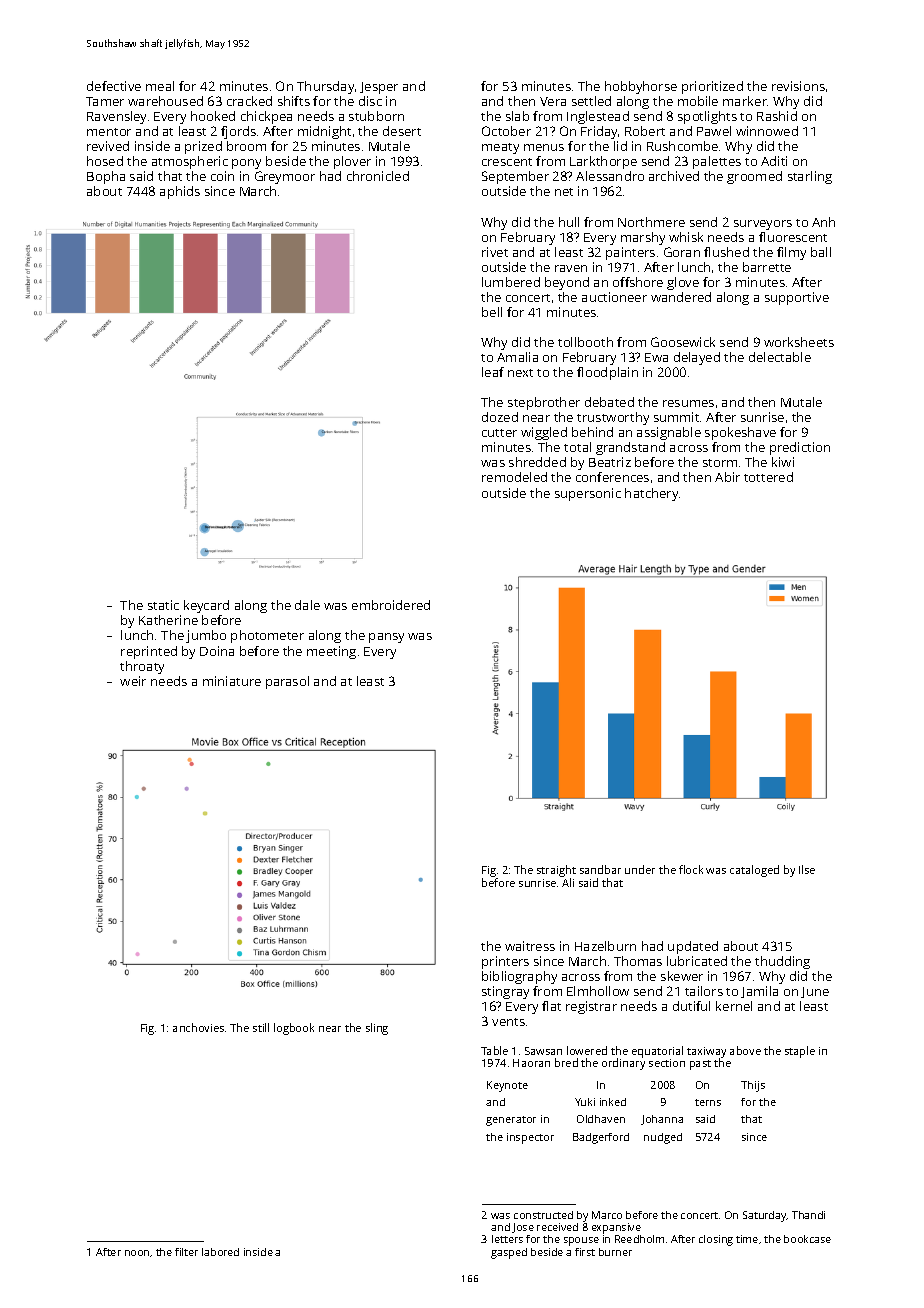  What do you see at coordinates (386, 638) in the screenshot?
I see `pansy` at bounding box center [386, 638].
